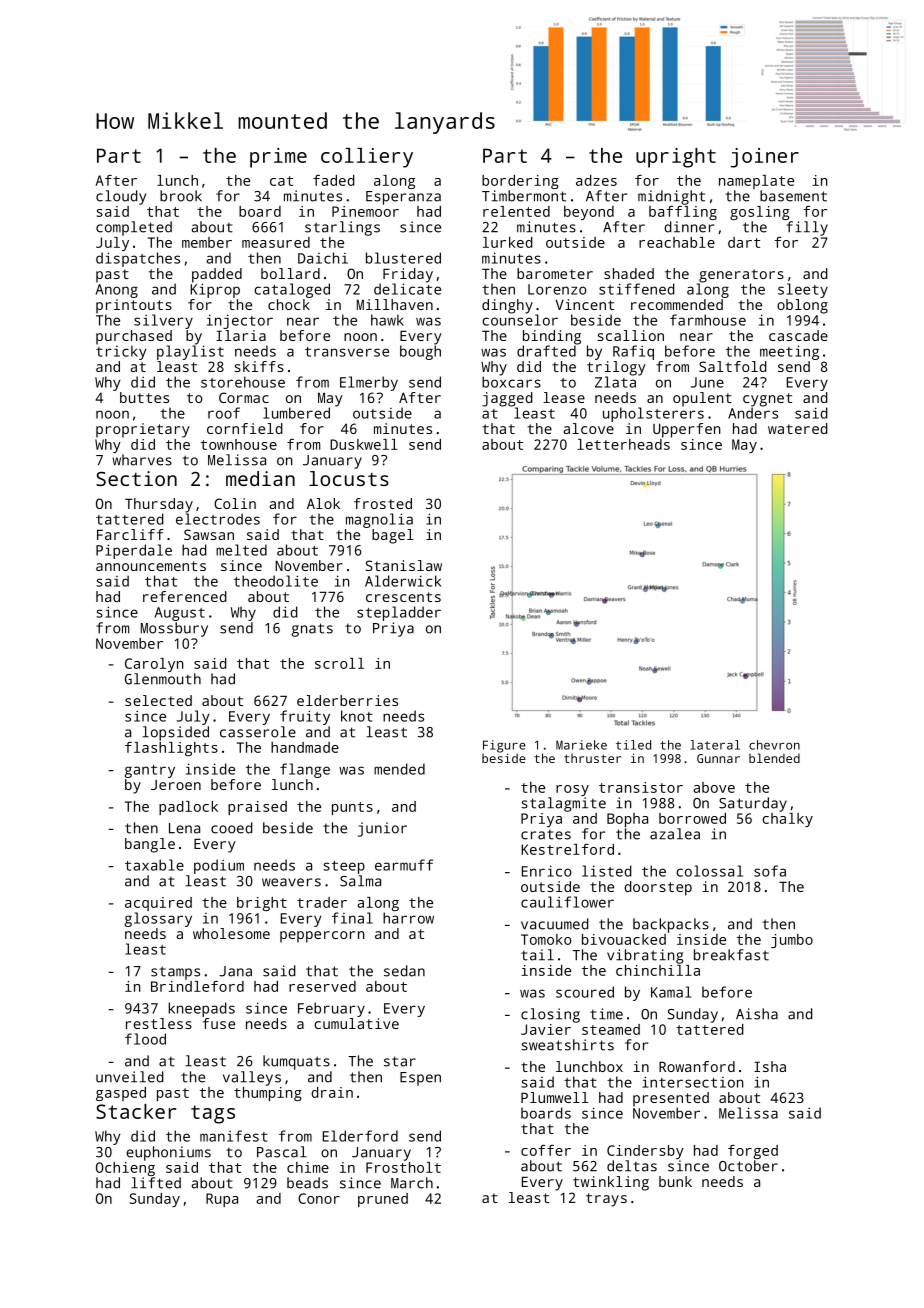 The width and height of the document is (924, 1308). I want to click on reserved, so click(322, 986).
